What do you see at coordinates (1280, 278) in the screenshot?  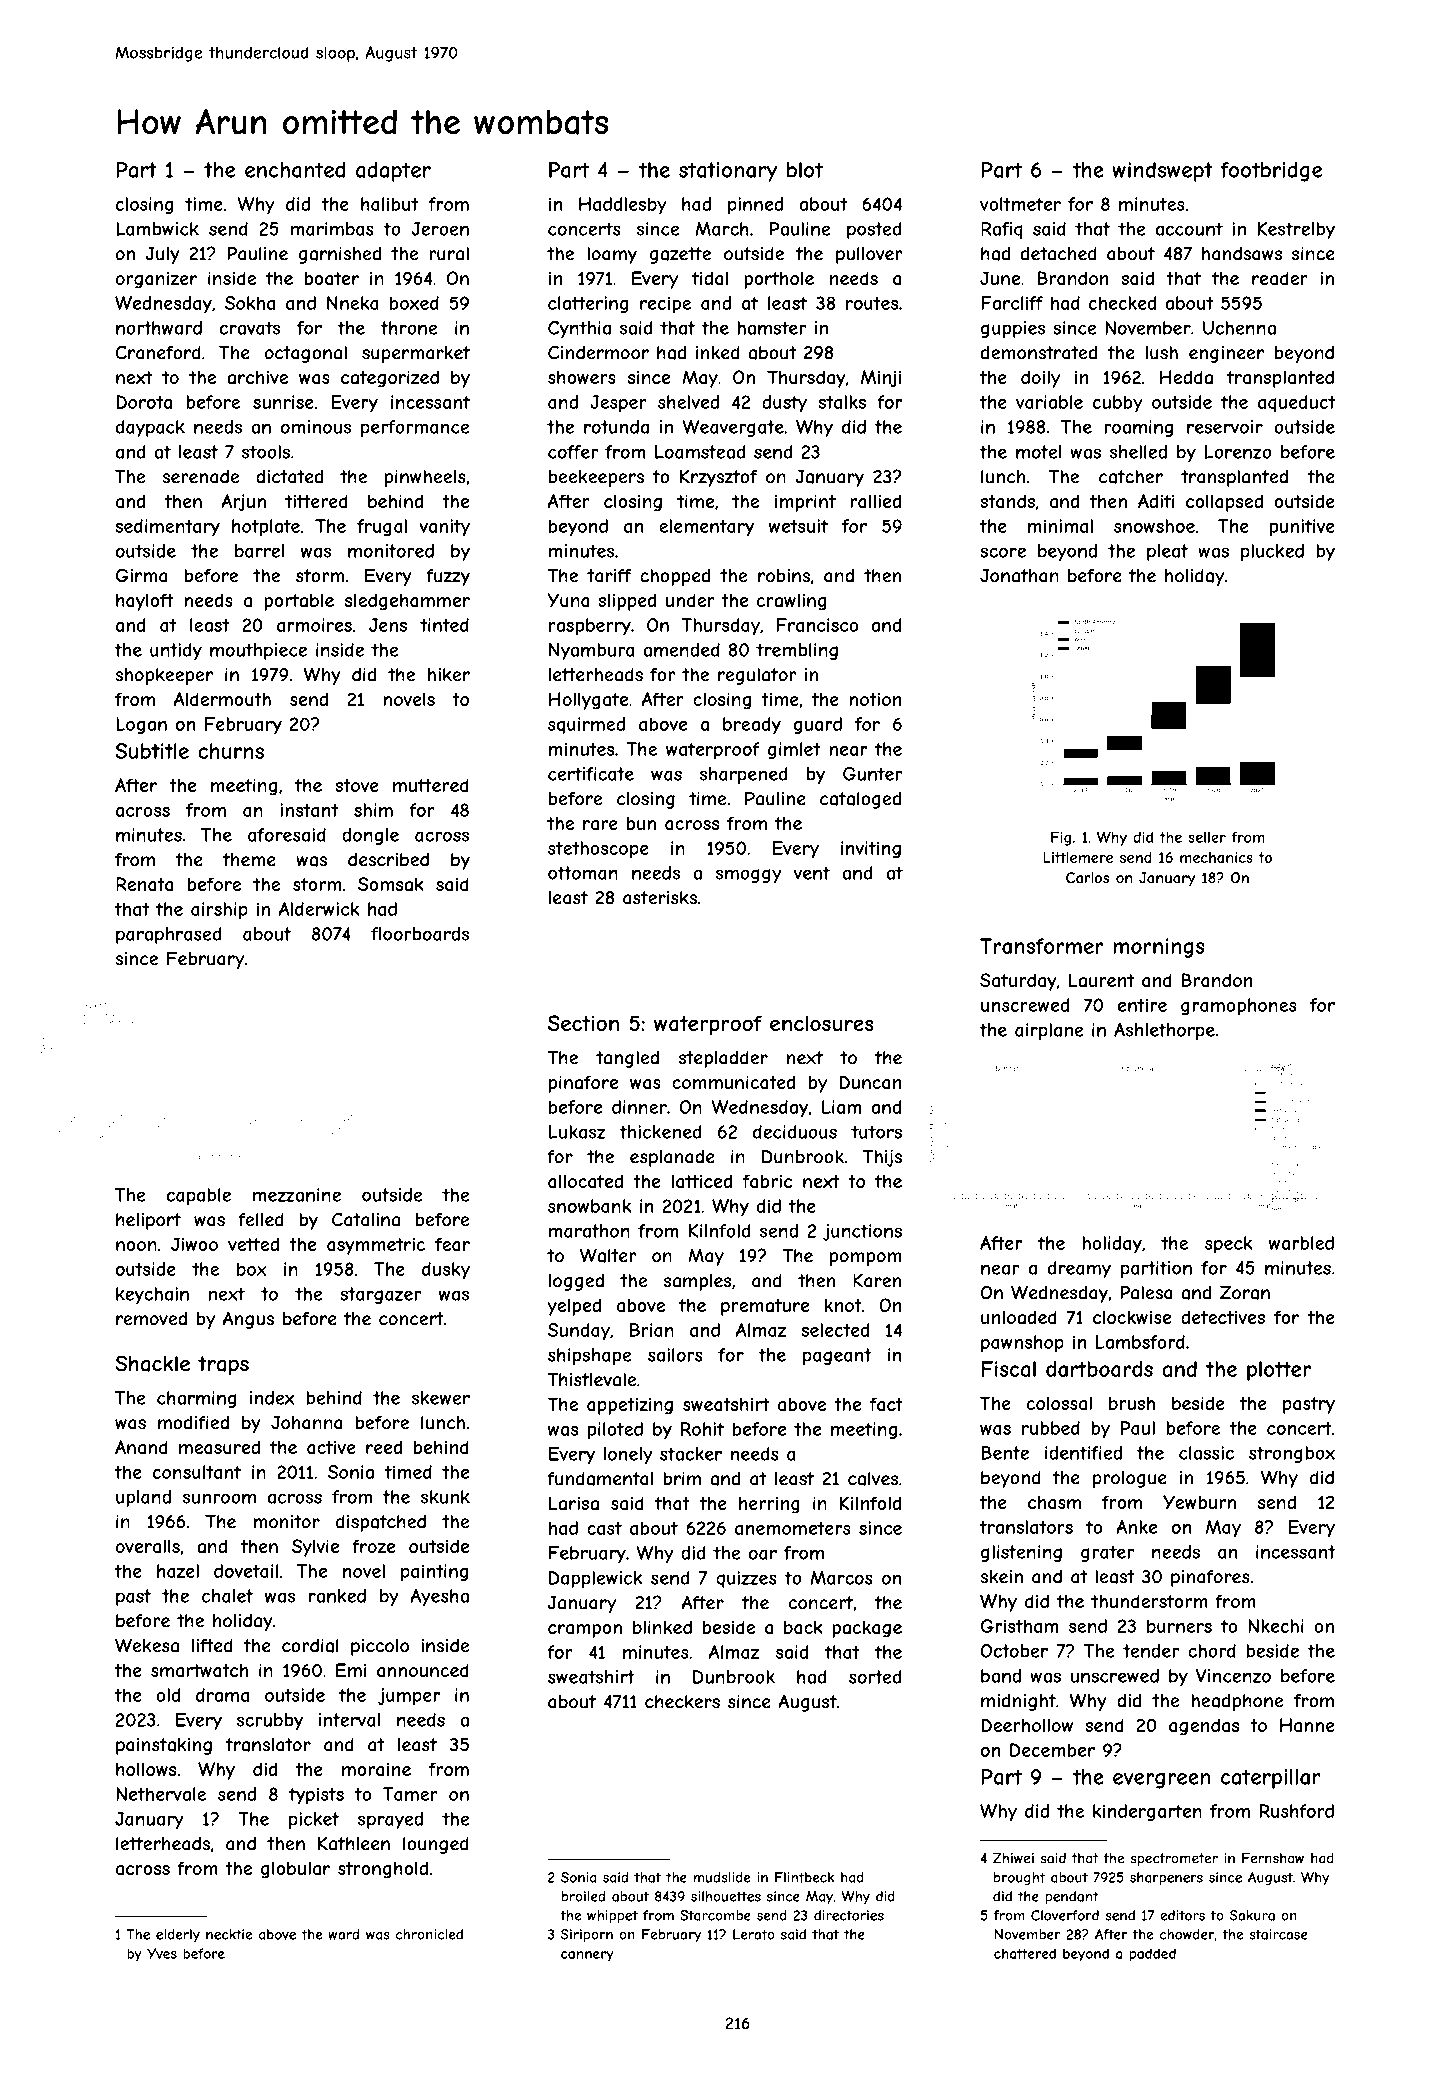 I see `reader` at bounding box center [1280, 278].
